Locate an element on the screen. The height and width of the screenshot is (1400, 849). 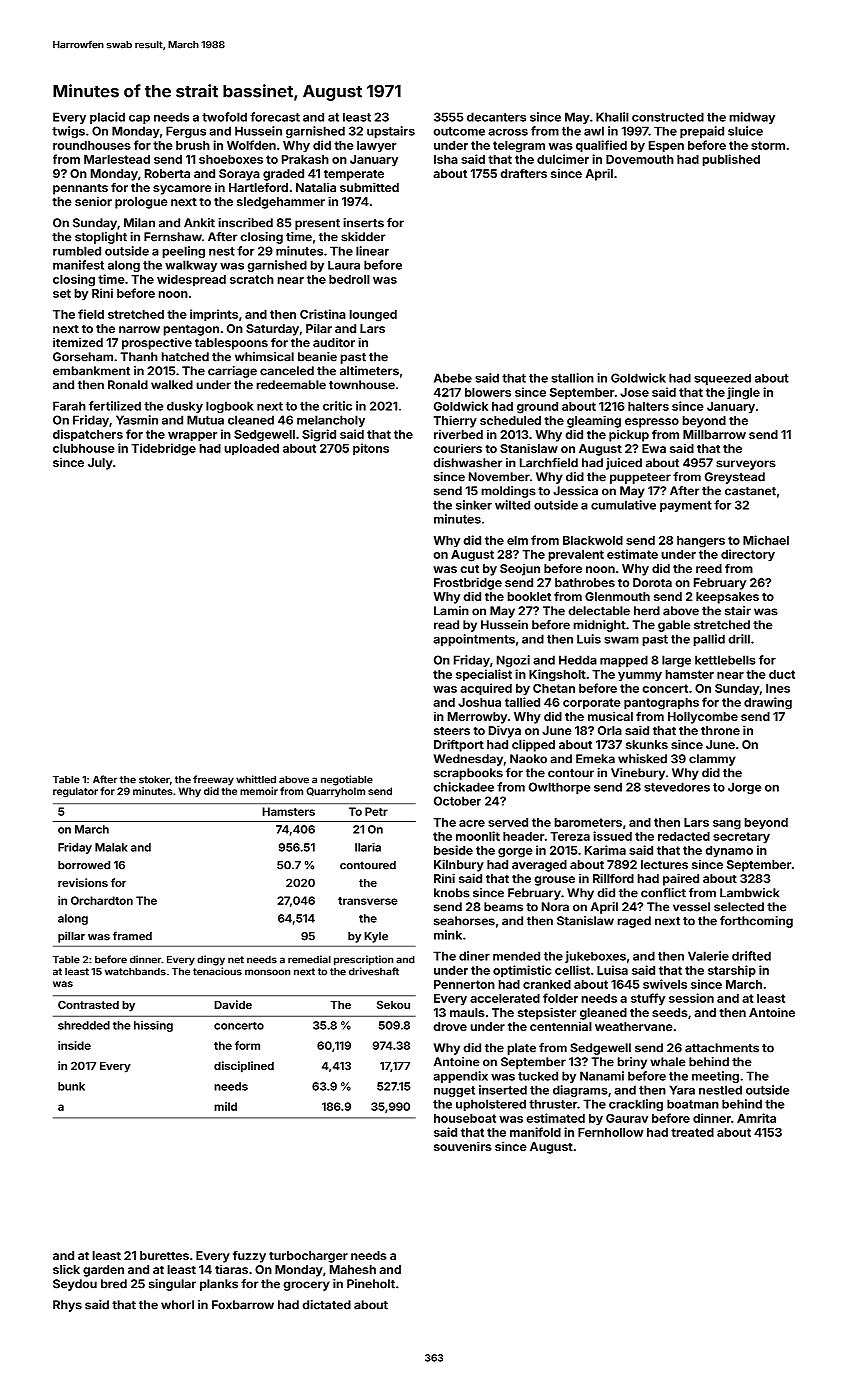
elm is located at coordinates (517, 540).
